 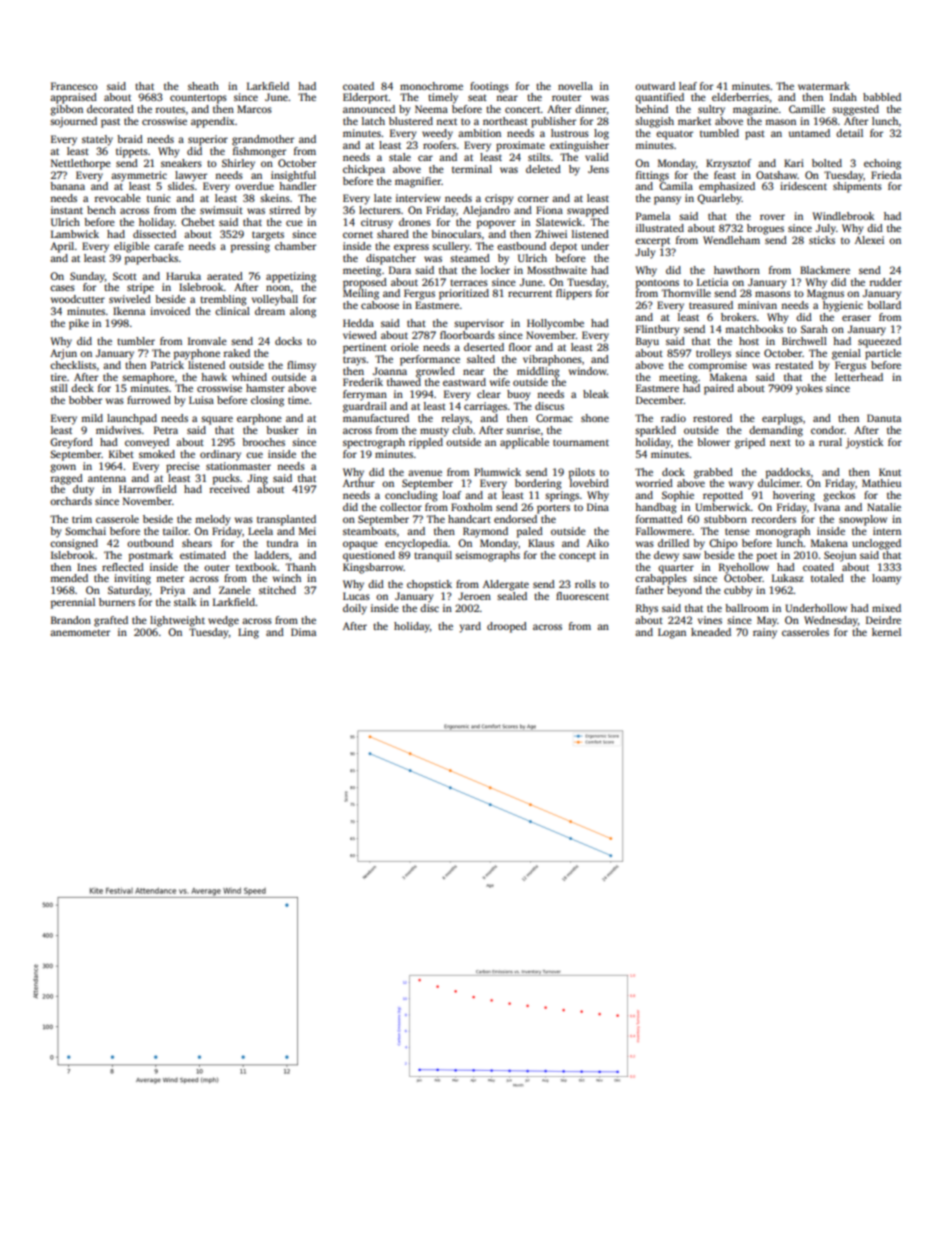 What do you see at coordinates (890, 472) in the screenshot?
I see `Knut` at bounding box center [890, 472].
